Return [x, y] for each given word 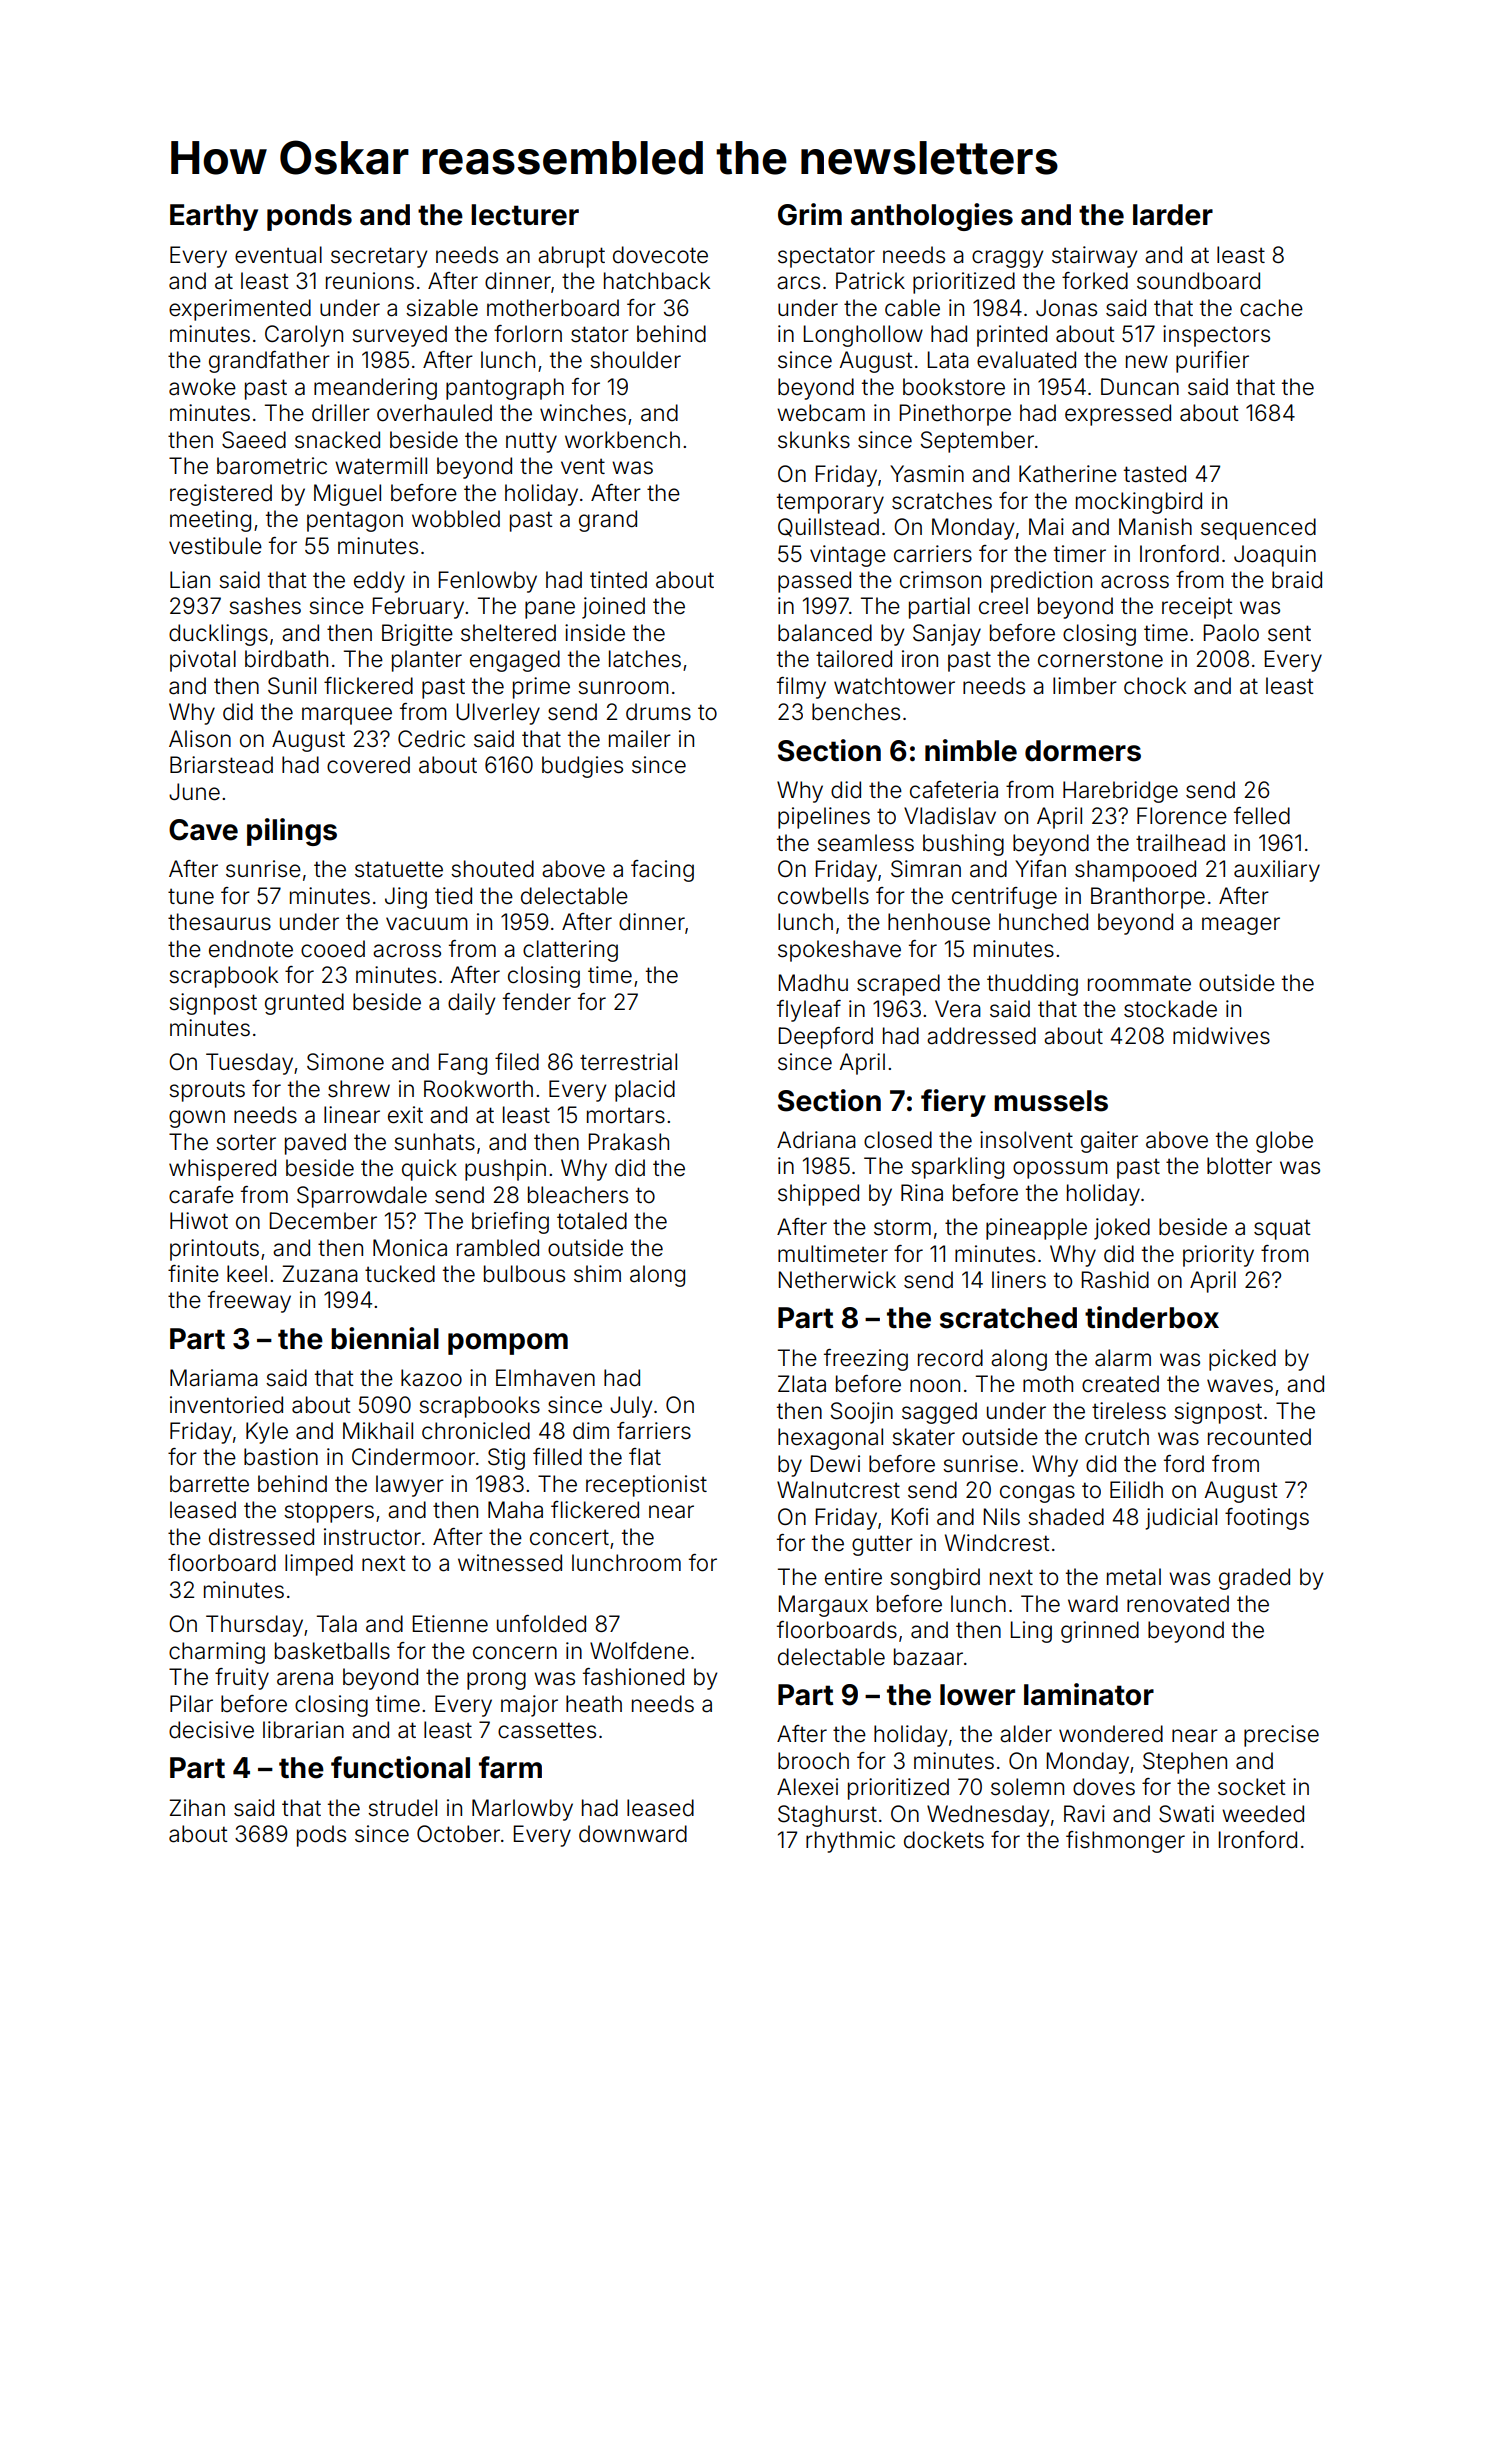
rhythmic [850, 1842]
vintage [848, 556]
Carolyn [304, 336]
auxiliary [1277, 871]
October [458, 1834]
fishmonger [1125, 1842]
